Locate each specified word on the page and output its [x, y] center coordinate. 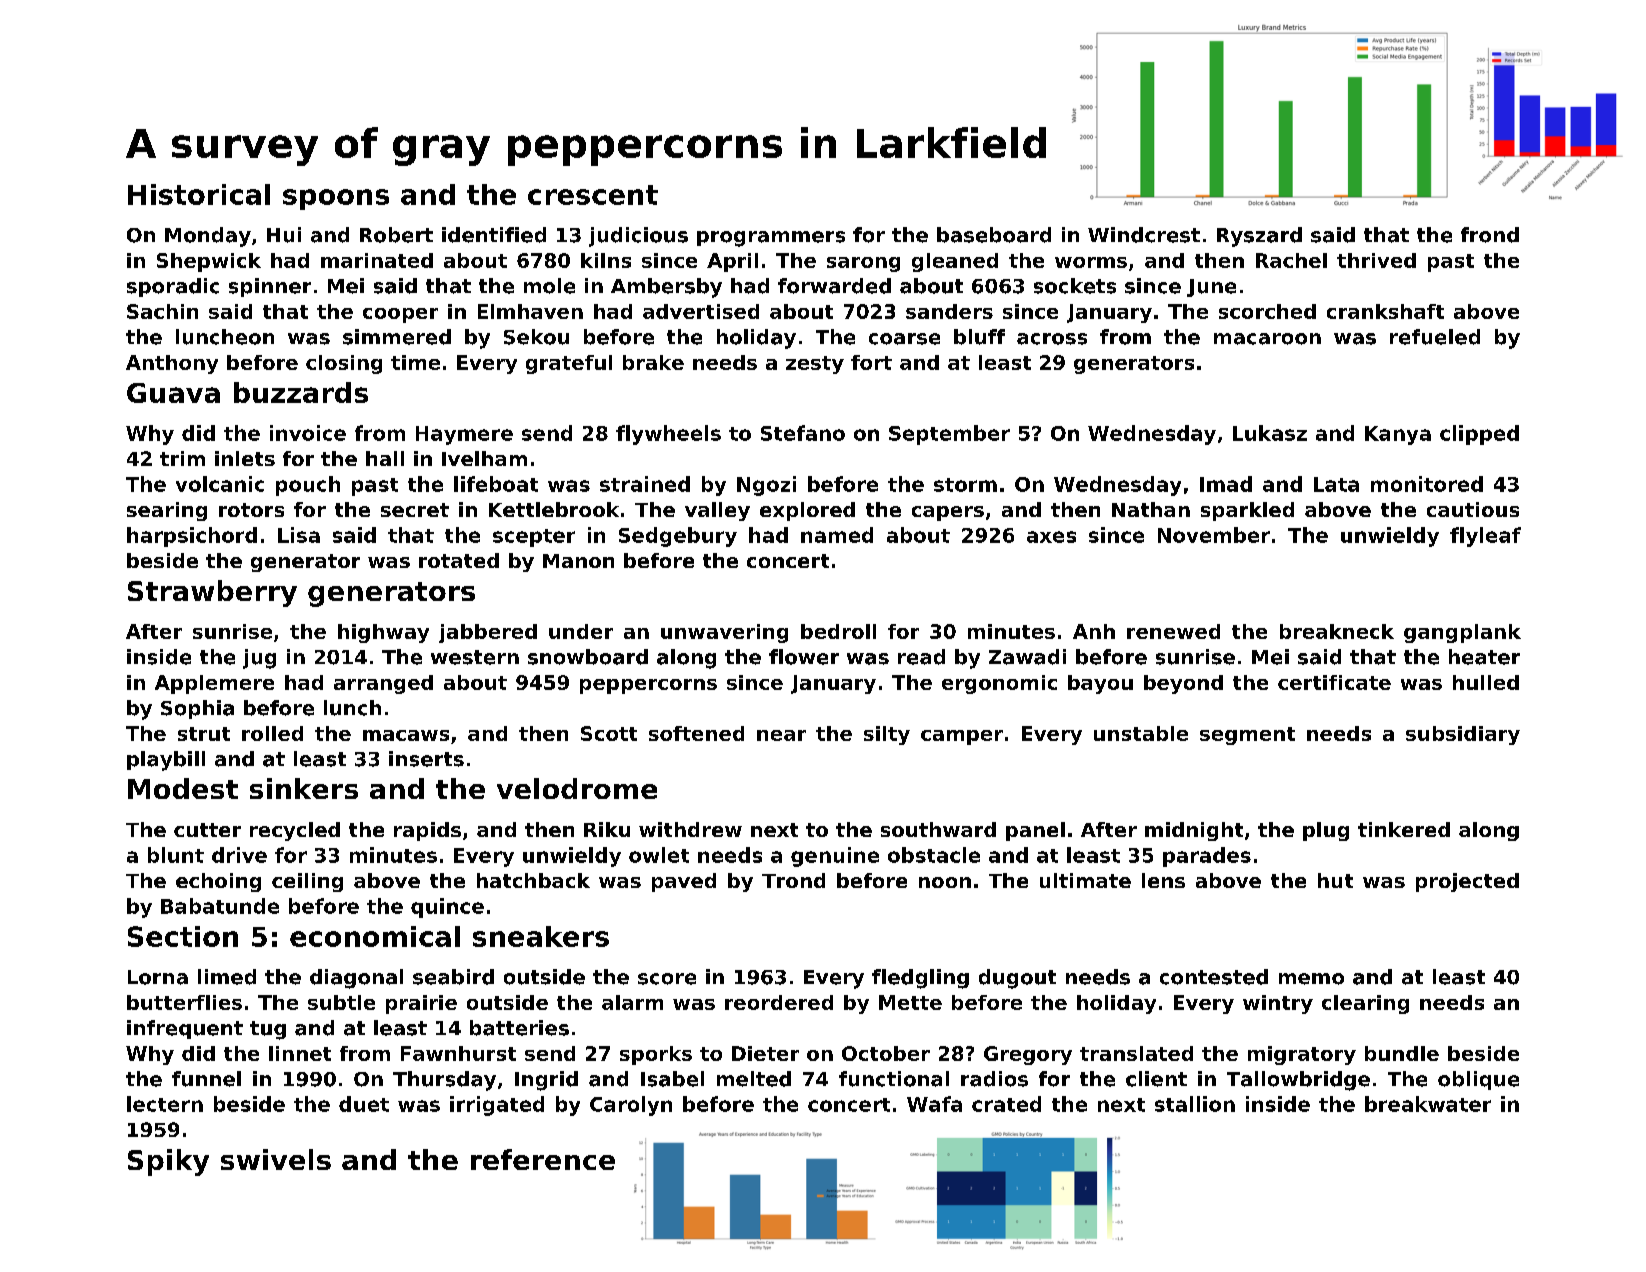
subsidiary [1463, 735]
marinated [377, 260]
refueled [1435, 337]
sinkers [304, 788]
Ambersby [666, 288]
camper [962, 737]
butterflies [184, 1002]
